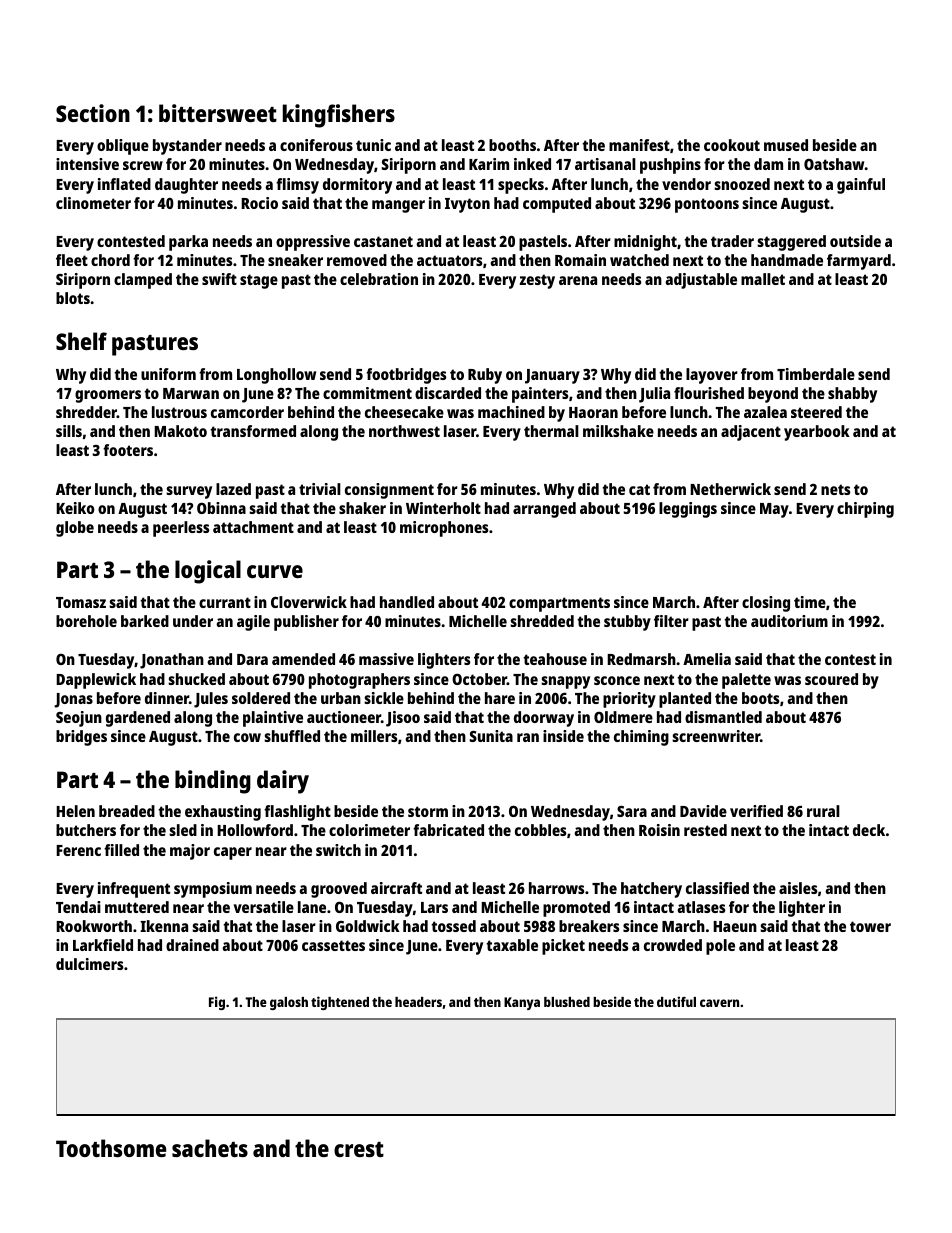 This page has height=1233, width=952. What do you see at coordinates (639, 260) in the page?
I see `watched` at bounding box center [639, 260].
